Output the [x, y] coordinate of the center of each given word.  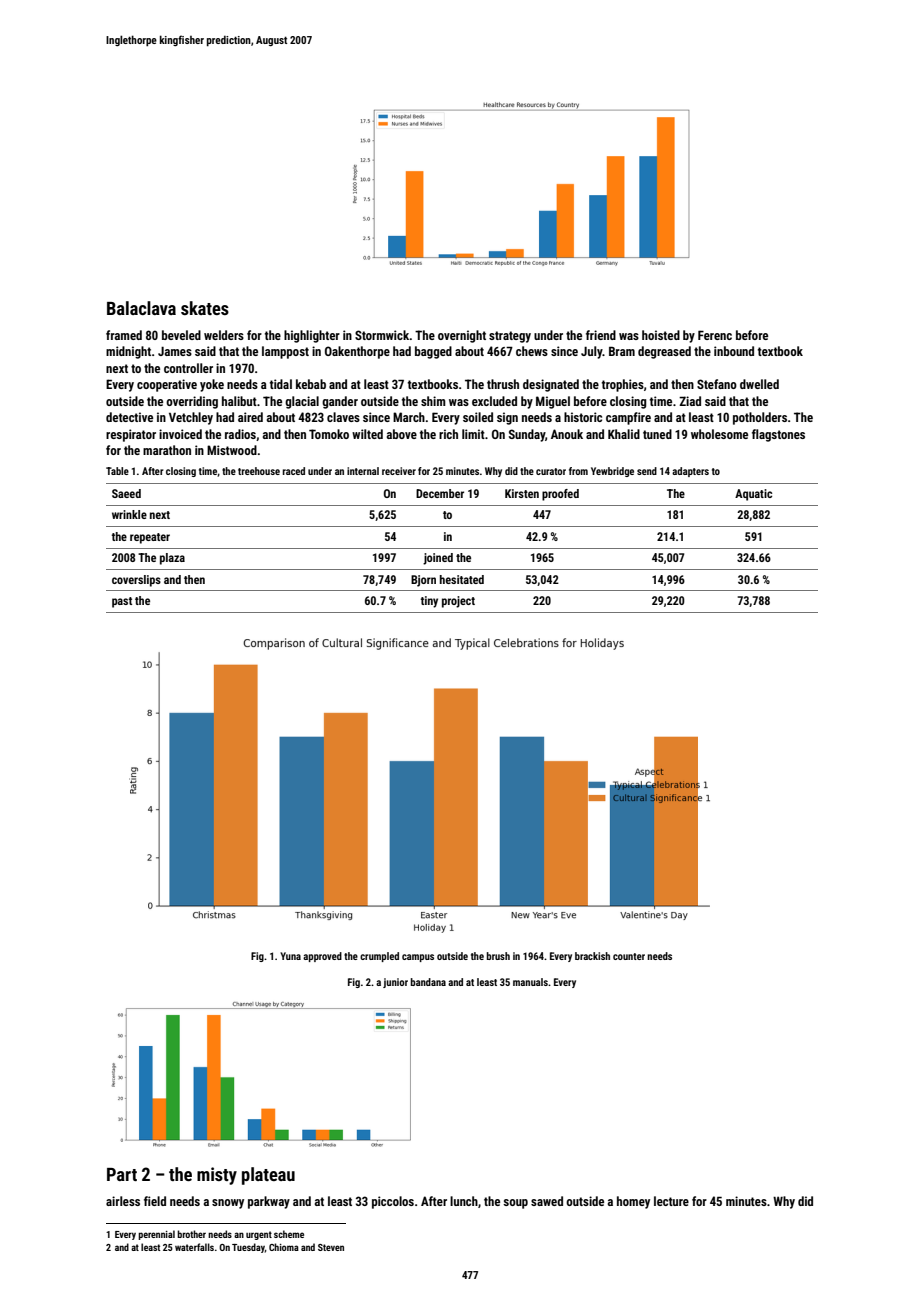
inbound [734, 351]
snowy [228, 1204]
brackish [592, 956]
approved [322, 957]
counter [629, 956]
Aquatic [753, 495]
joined [438, 559]
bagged [433, 352]
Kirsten [522, 493]
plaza [172, 559]
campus [418, 958]
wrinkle [129, 514]
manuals [530, 982]
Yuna [290, 956]
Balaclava [141, 308]
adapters [690, 472]
